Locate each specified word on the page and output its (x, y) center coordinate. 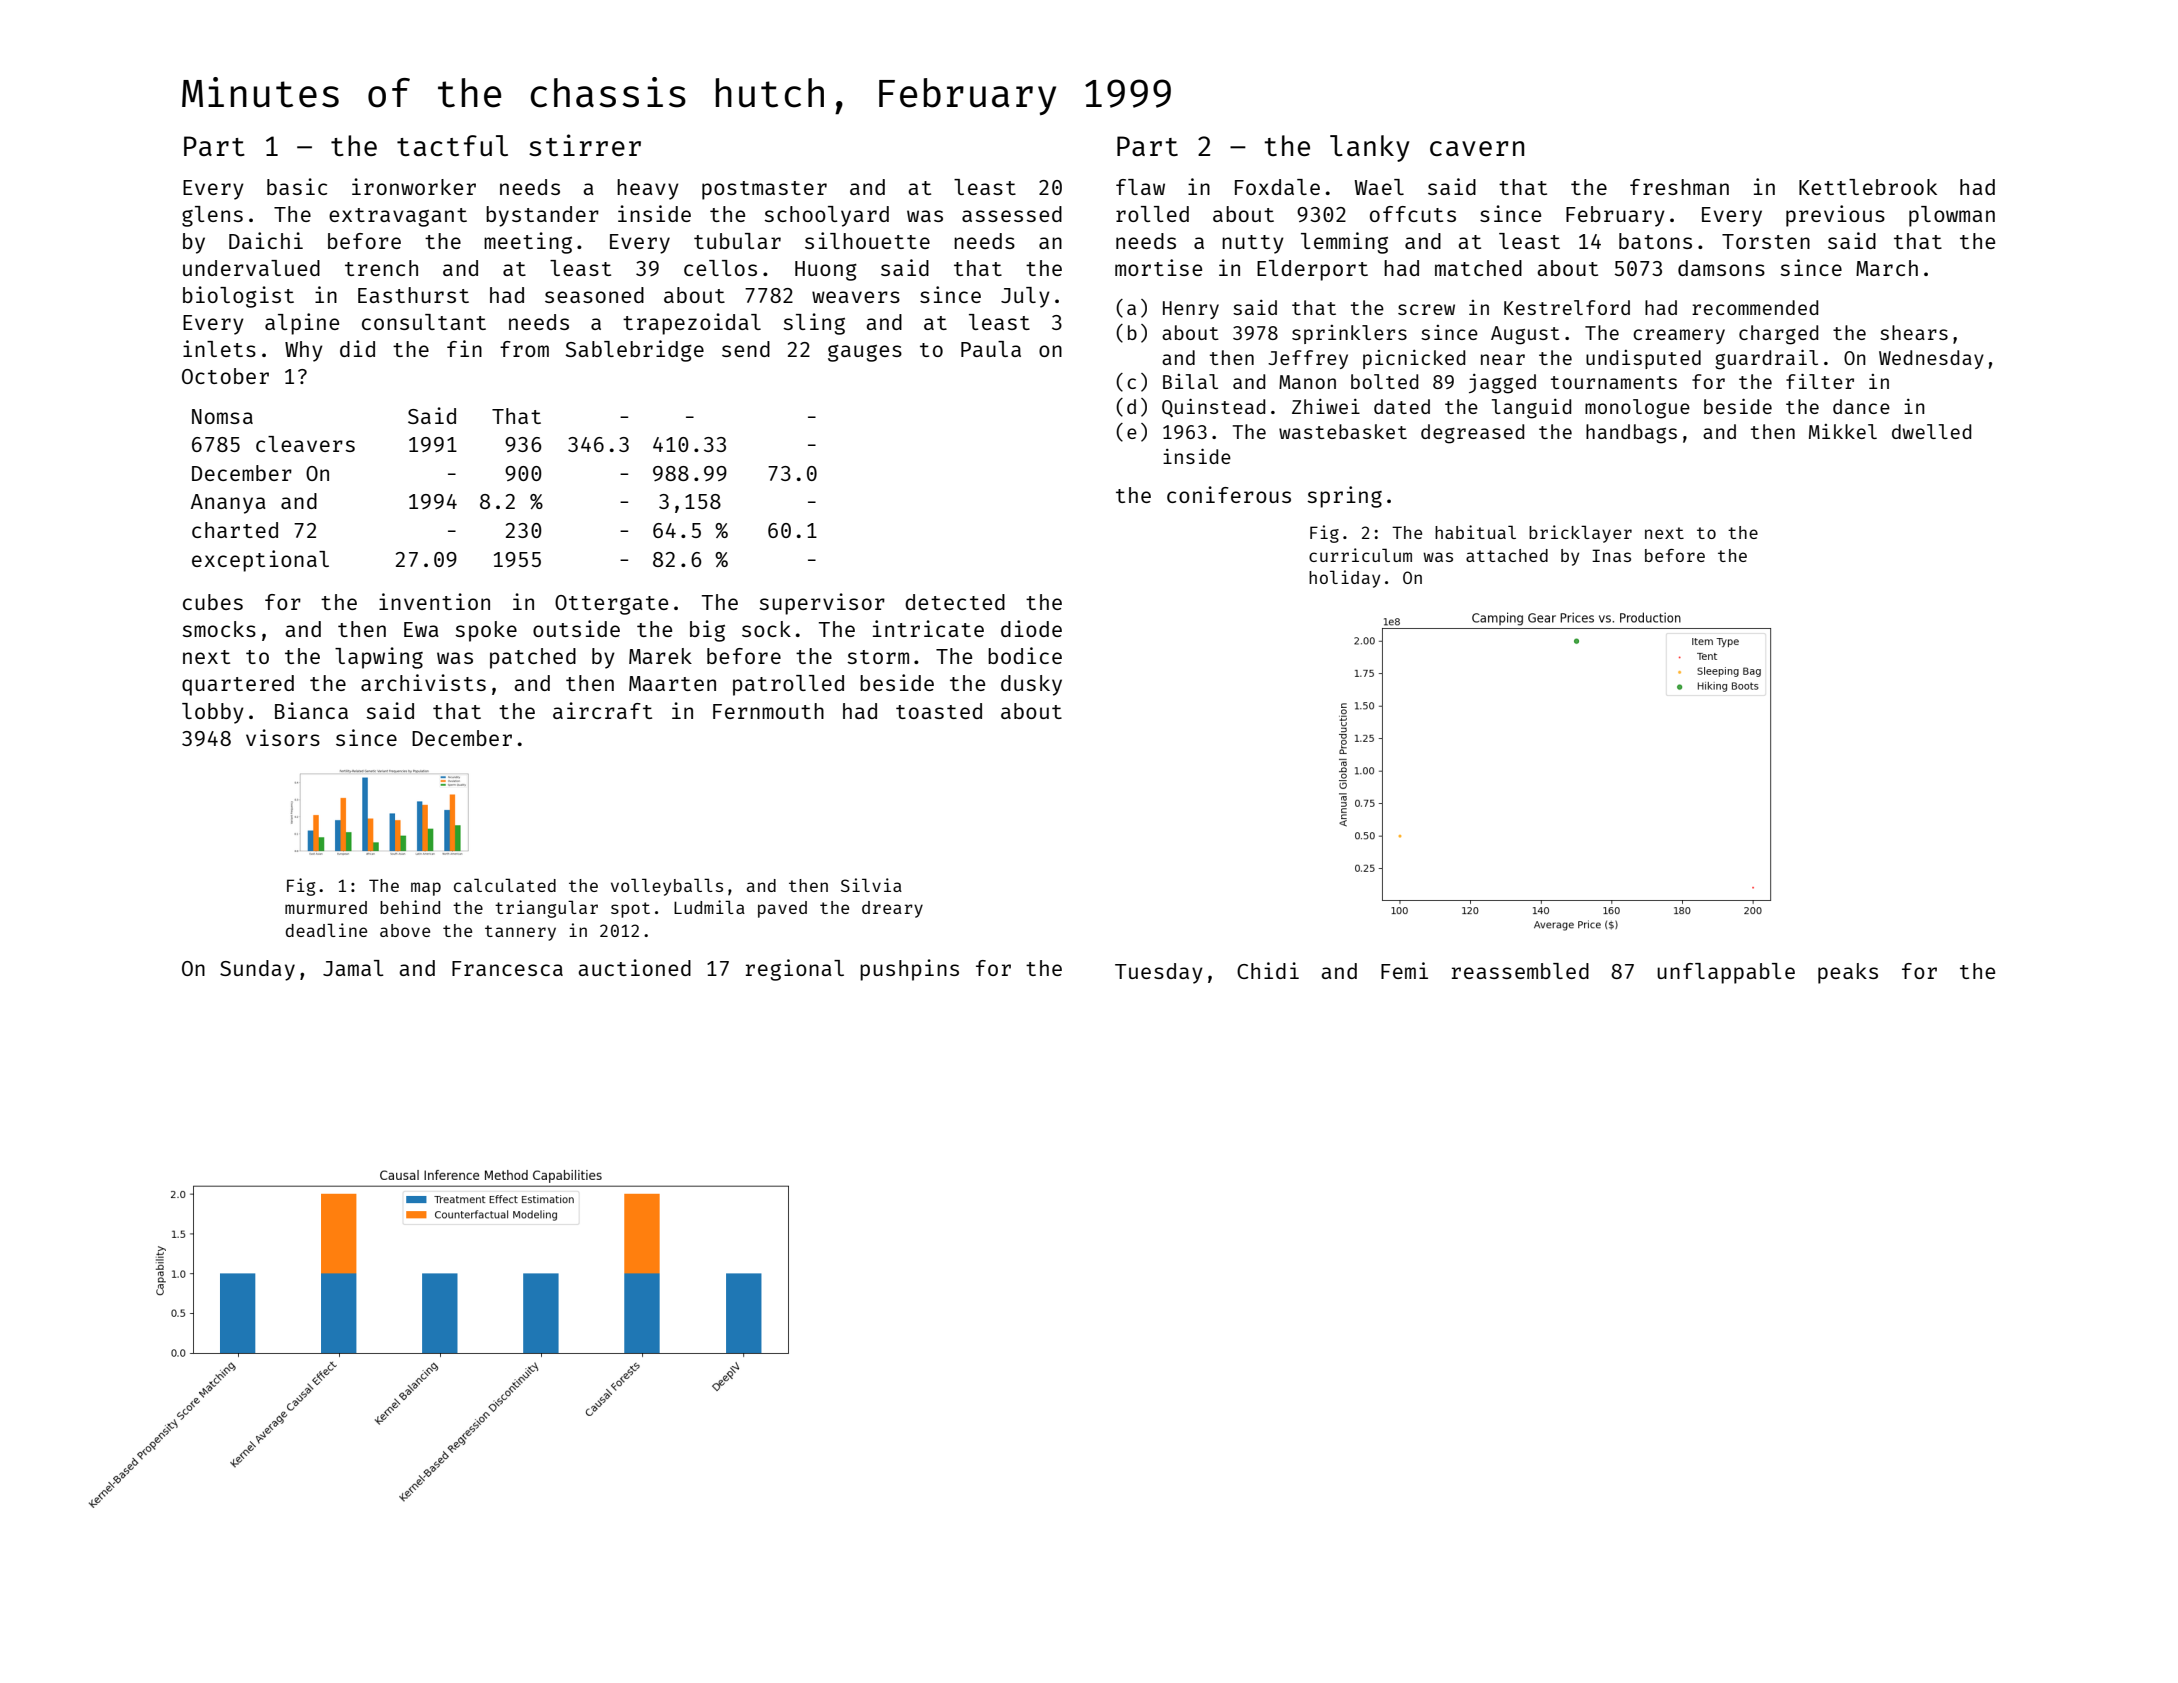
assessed (1012, 214)
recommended (1755, 307)
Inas (1611, 555)
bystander (542, 216)
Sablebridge (635, 351)
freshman (1679, 187)
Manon (1307, 382)
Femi (1404, 970)
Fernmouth (768, 711)
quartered (238, 685)
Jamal (353, 968)
